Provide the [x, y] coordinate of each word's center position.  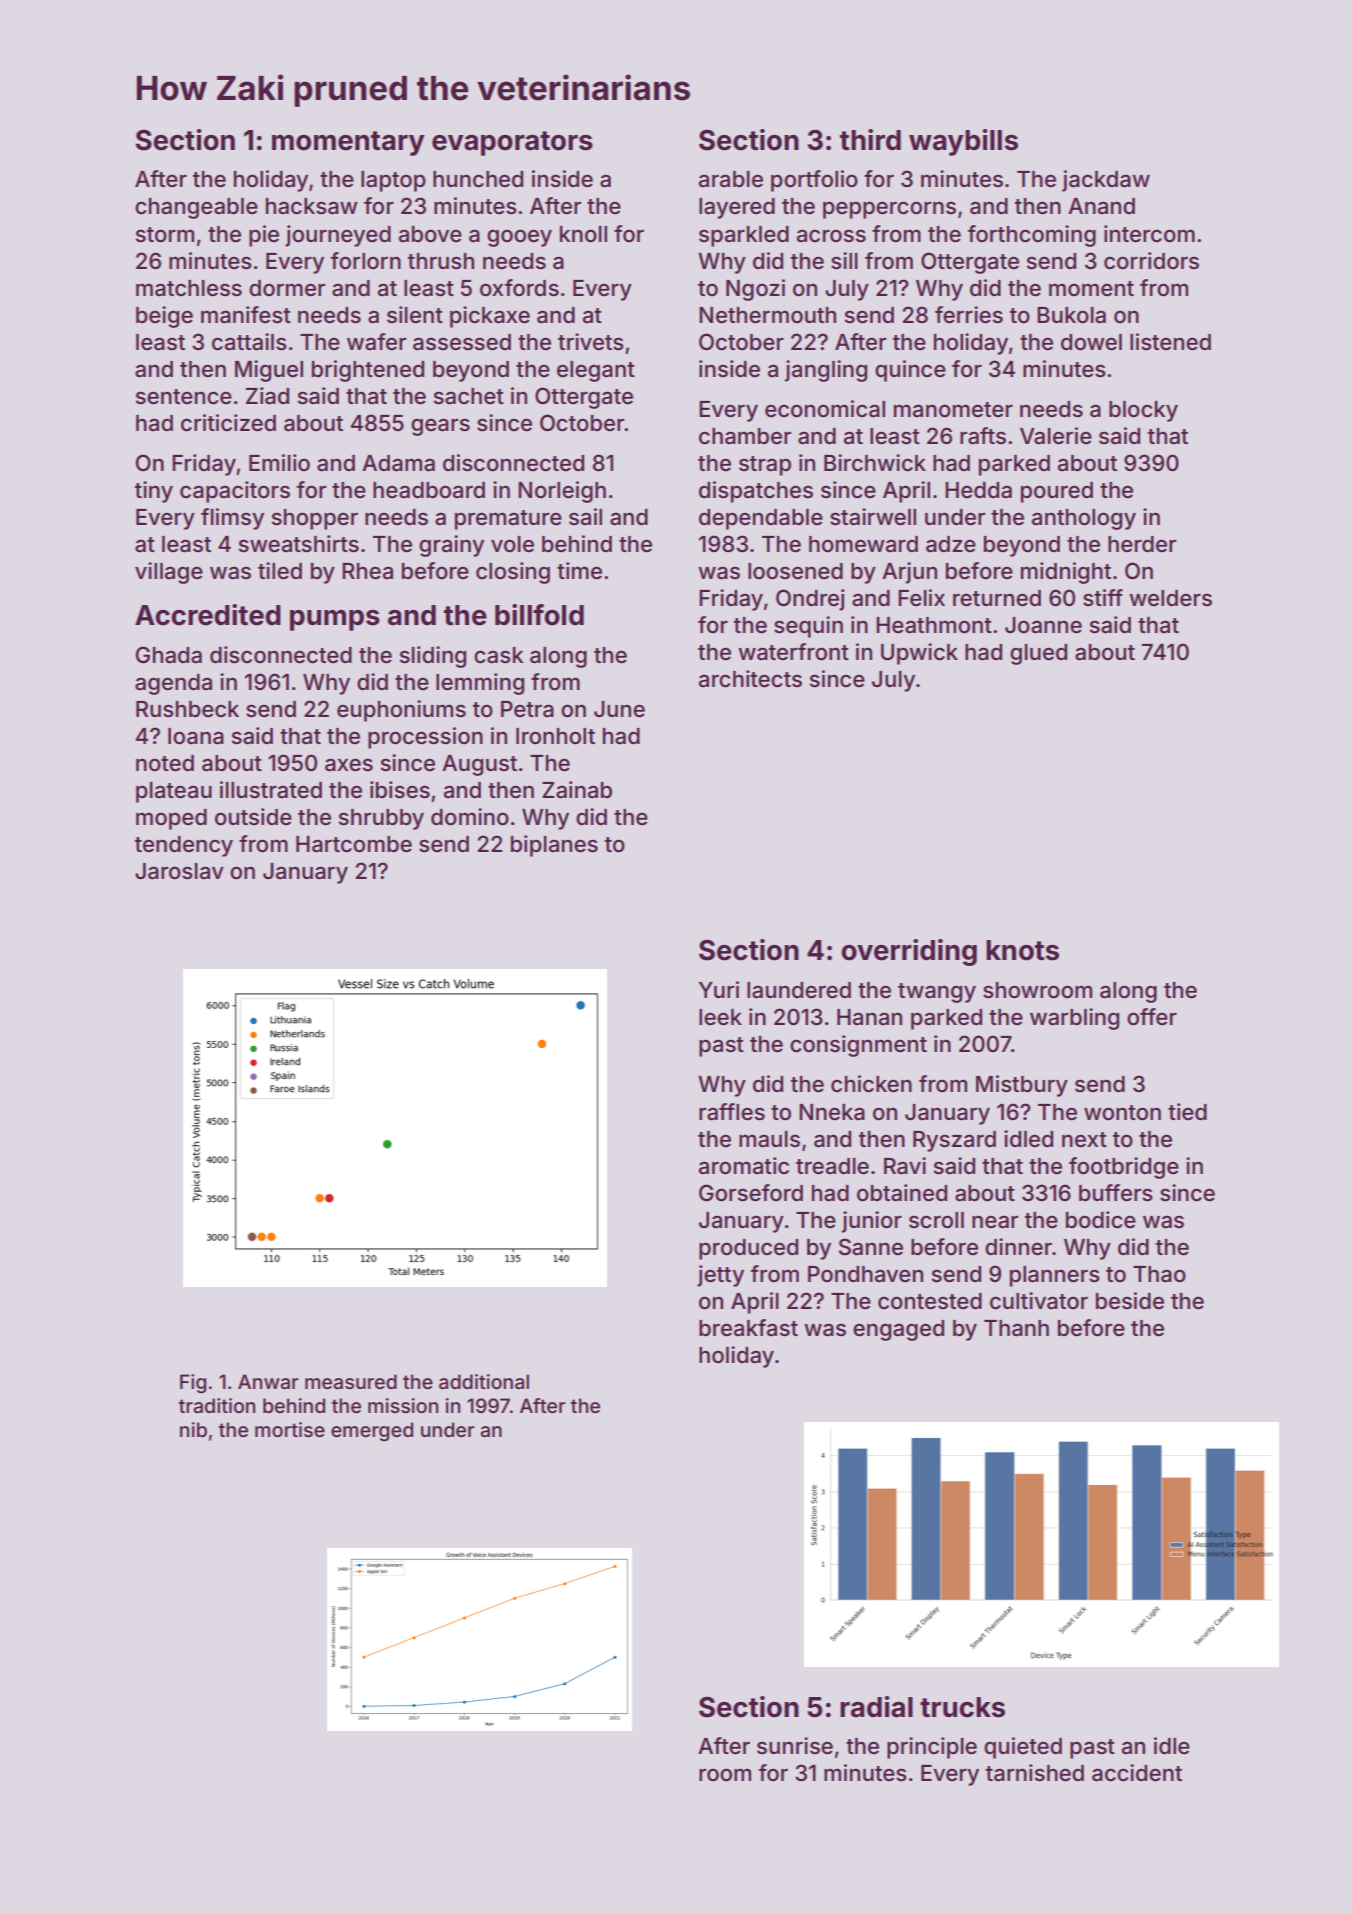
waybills [963, 142]
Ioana [196, 736]
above [430, 234]
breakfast [748, 1328]
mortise [290, 1429]
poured [1057, 492]
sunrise [795, 1746]
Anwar [268, 1381]
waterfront [793, 652]
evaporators [512, 143]
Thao [1159, 1274]
